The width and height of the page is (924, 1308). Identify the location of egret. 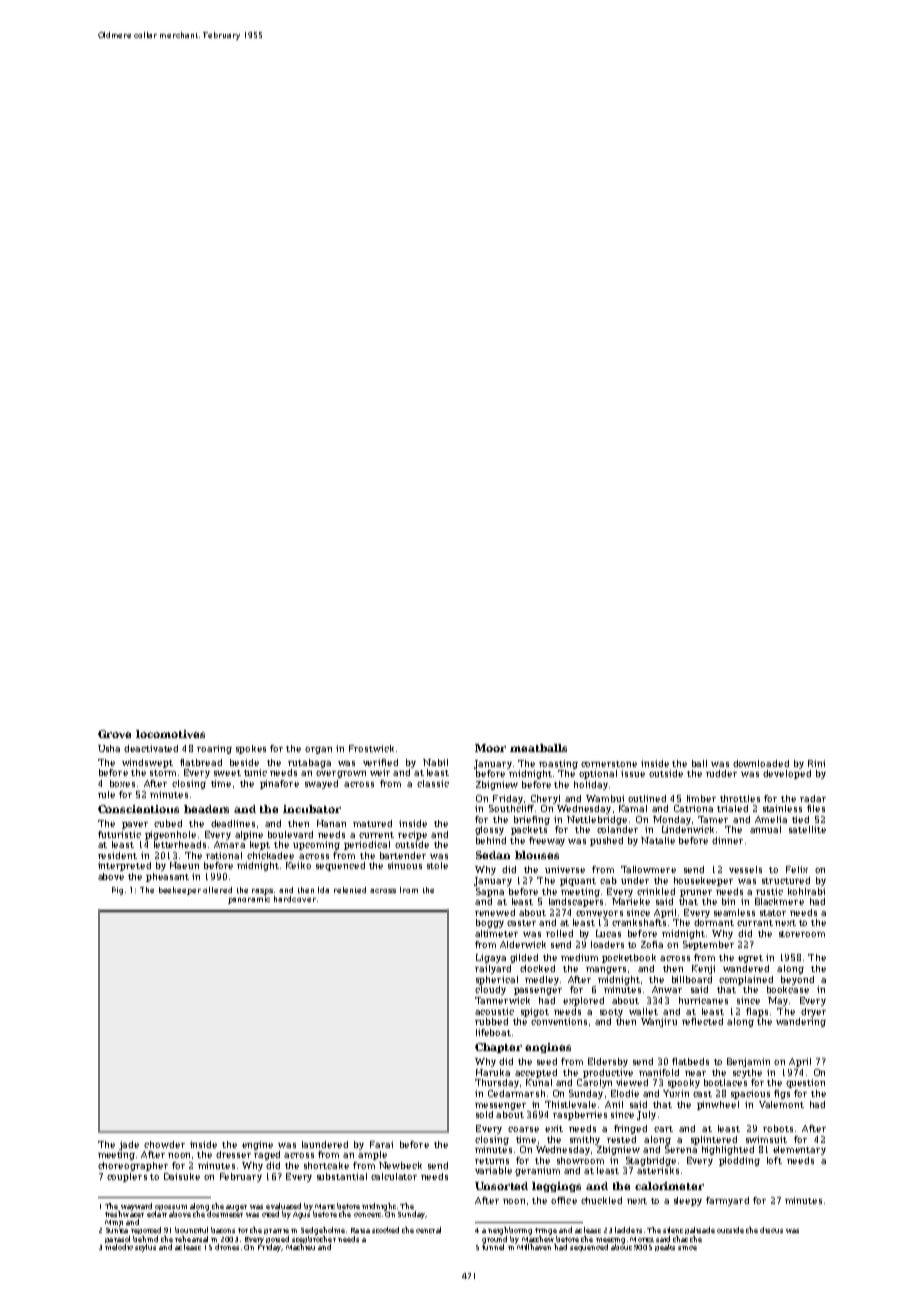
(750, 959).
